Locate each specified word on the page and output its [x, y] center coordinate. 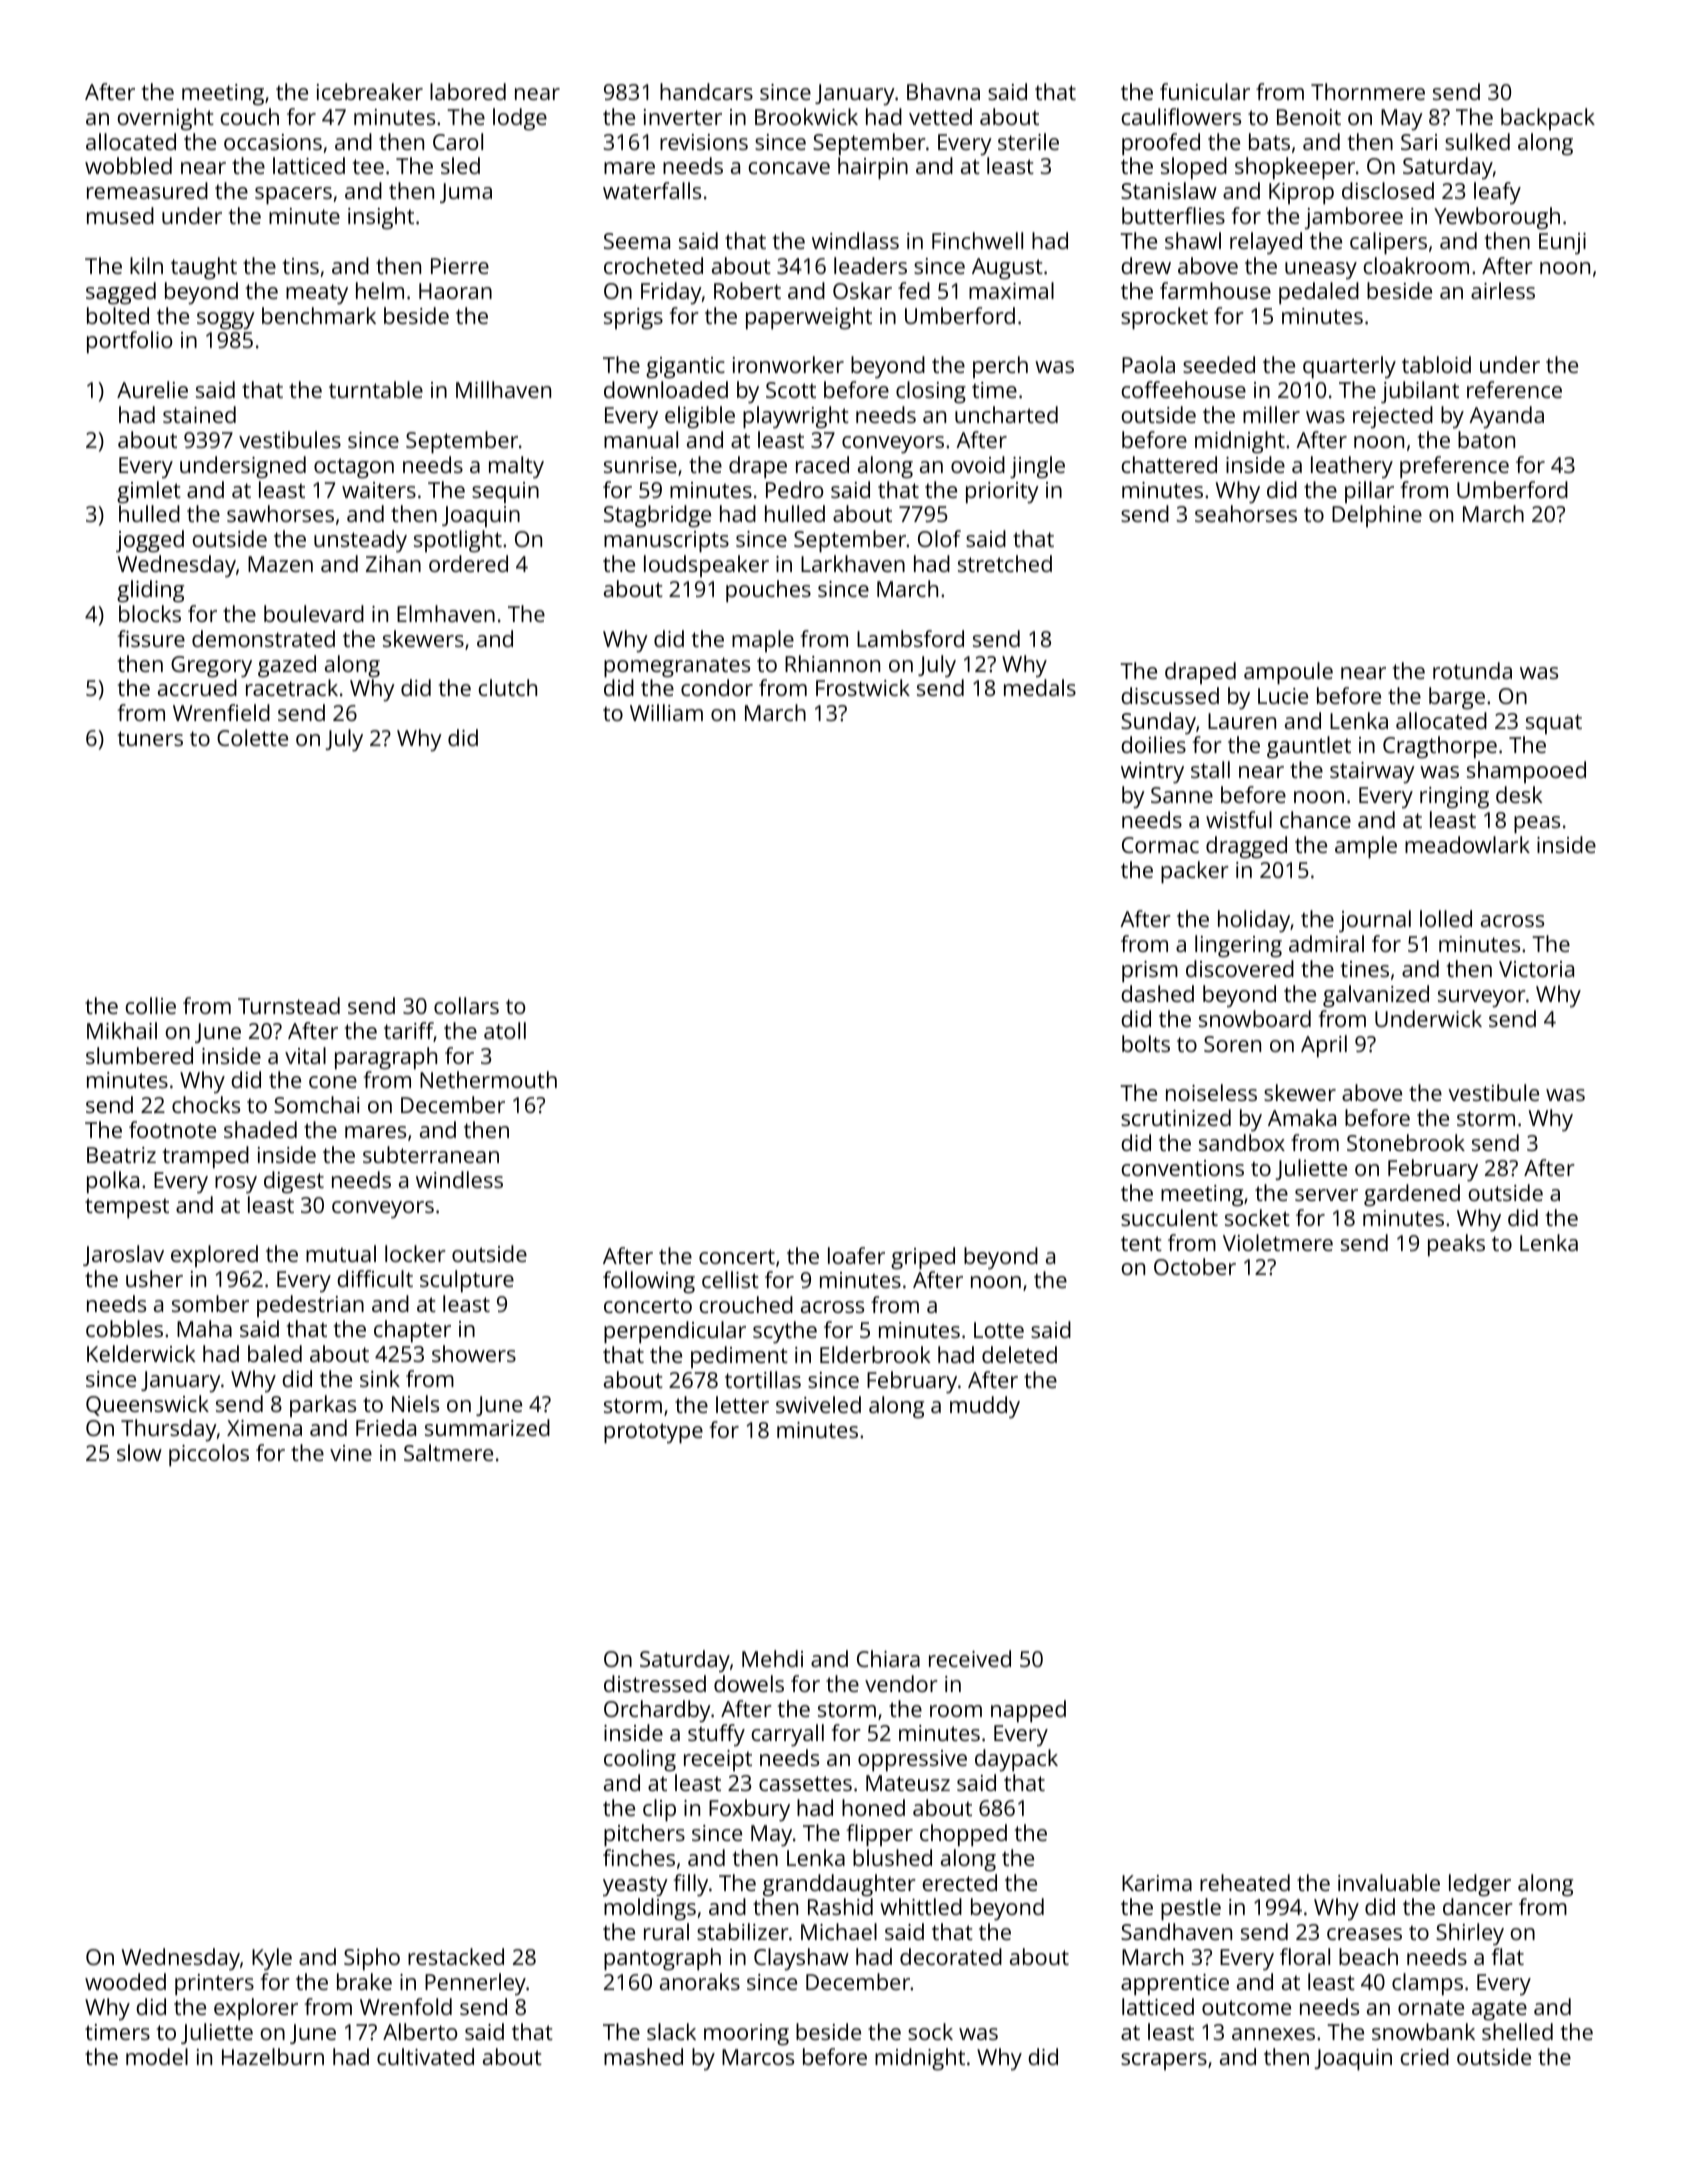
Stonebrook [1406, 1142]
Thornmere [1368, 91]
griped [923, 1258]
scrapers [1164, 2061]
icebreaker [370, 91]
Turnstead [289, 1005]
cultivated [425, 2056]
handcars [706, 91]
